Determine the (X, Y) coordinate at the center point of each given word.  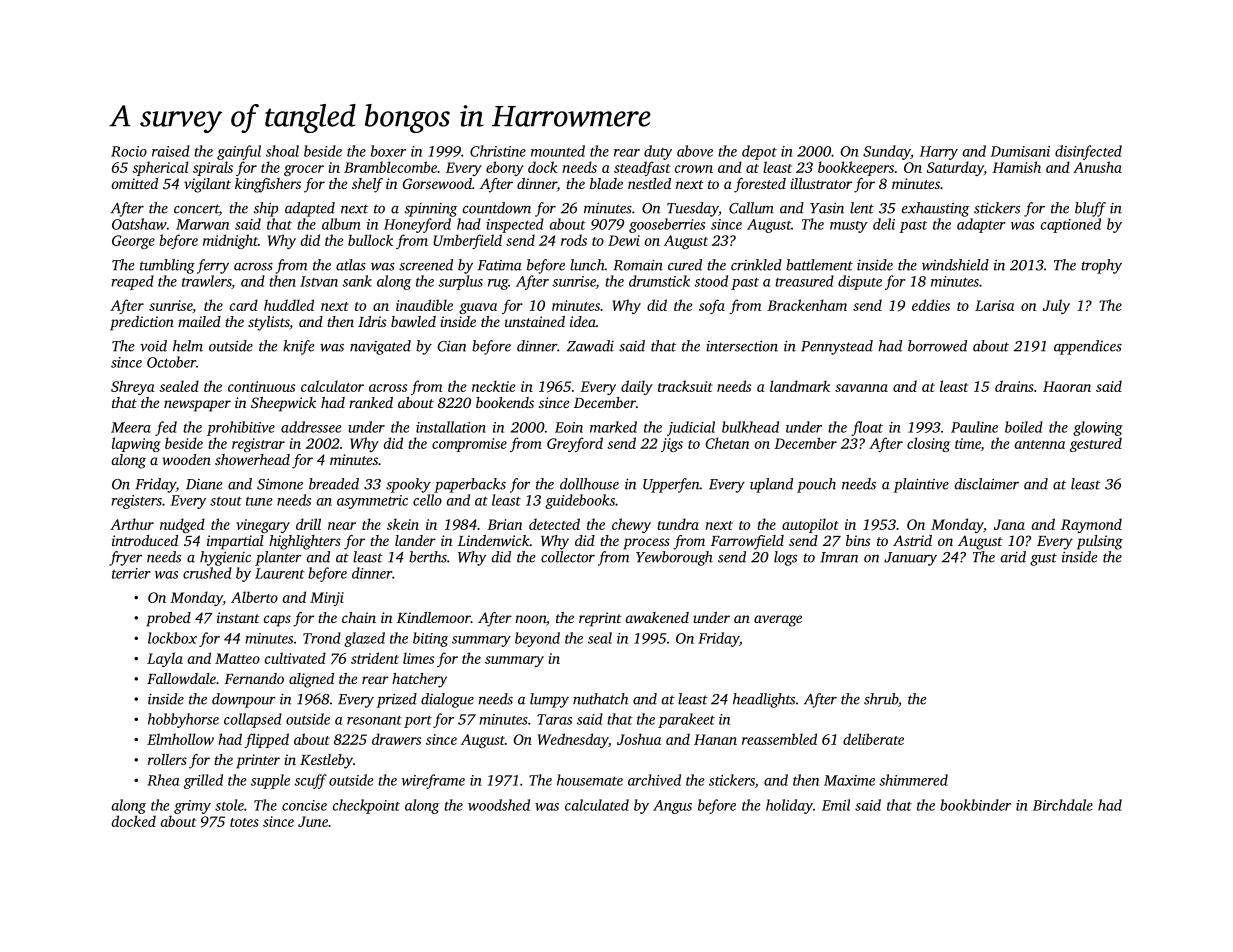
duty (658, 152)
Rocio (129, 151)
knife (299, 347)
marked (613, 427)
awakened (657, 617)
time (968, 443)
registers (136, 502)
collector (568, 557)
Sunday (887, 152)
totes (244, 822)
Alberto (254, 597)
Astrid (912, 540)
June (313, 821)
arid (1013, 557)
